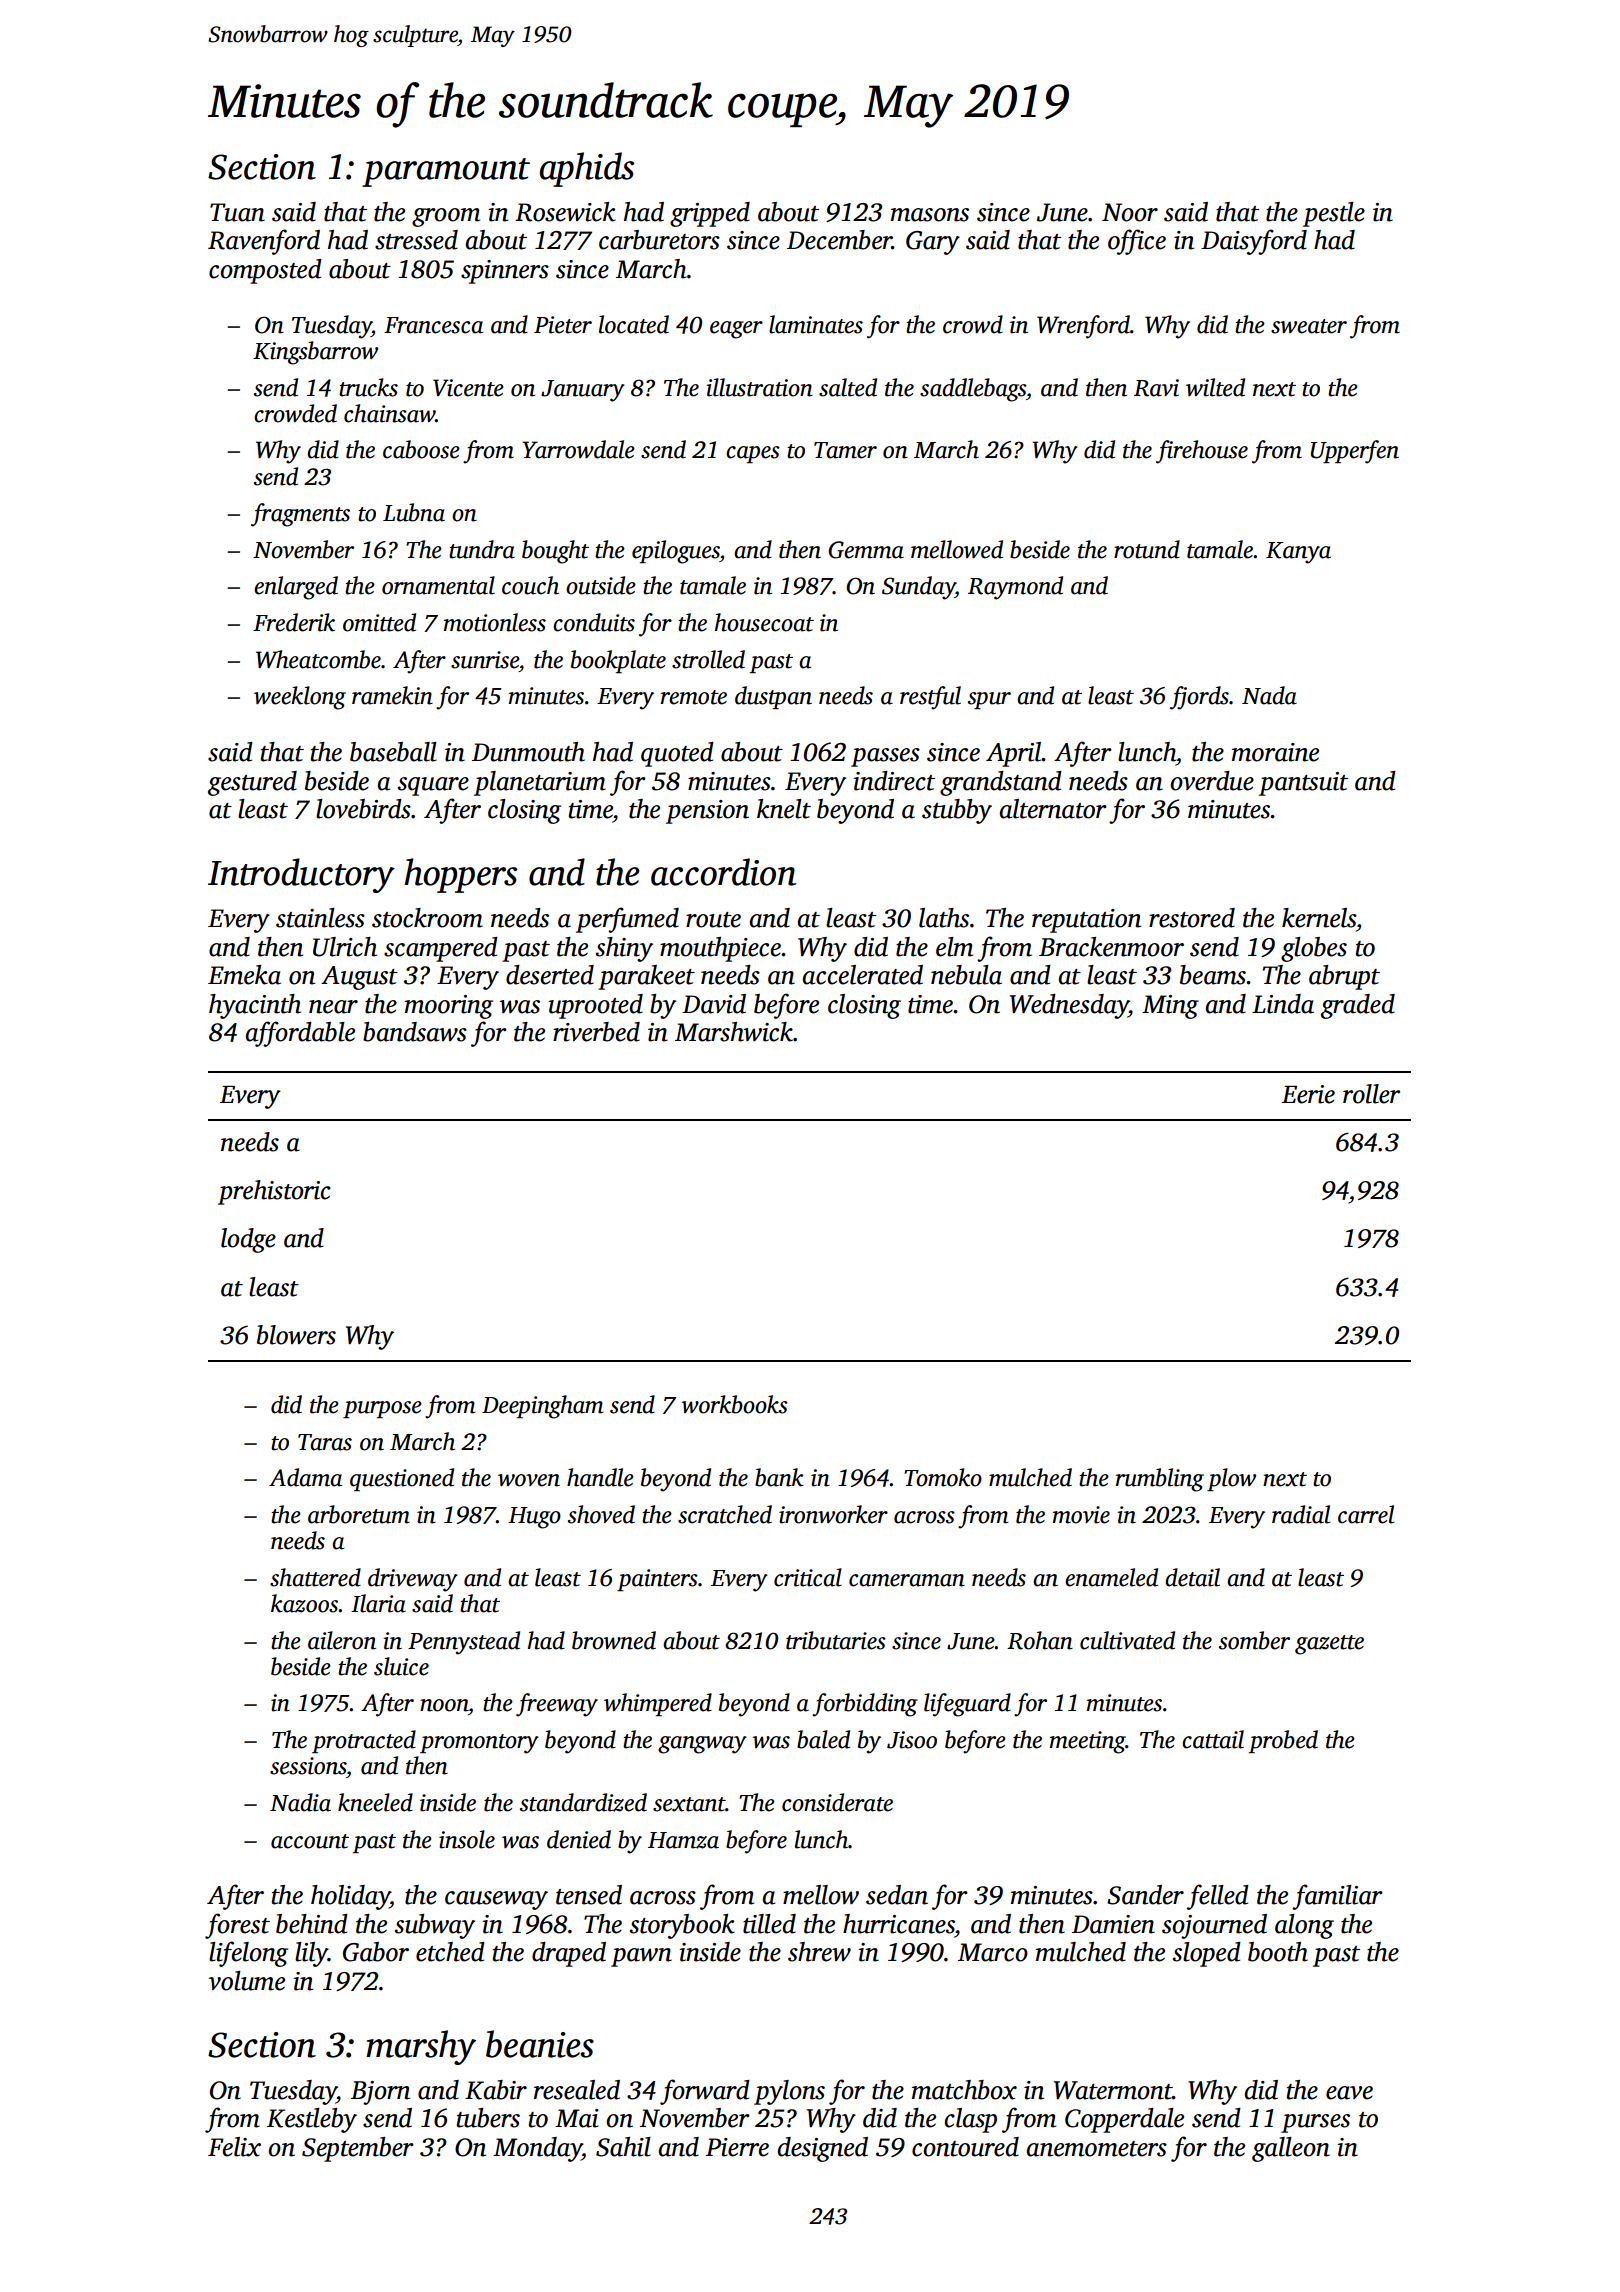  I want to click on fragments, so click(300, 515).
